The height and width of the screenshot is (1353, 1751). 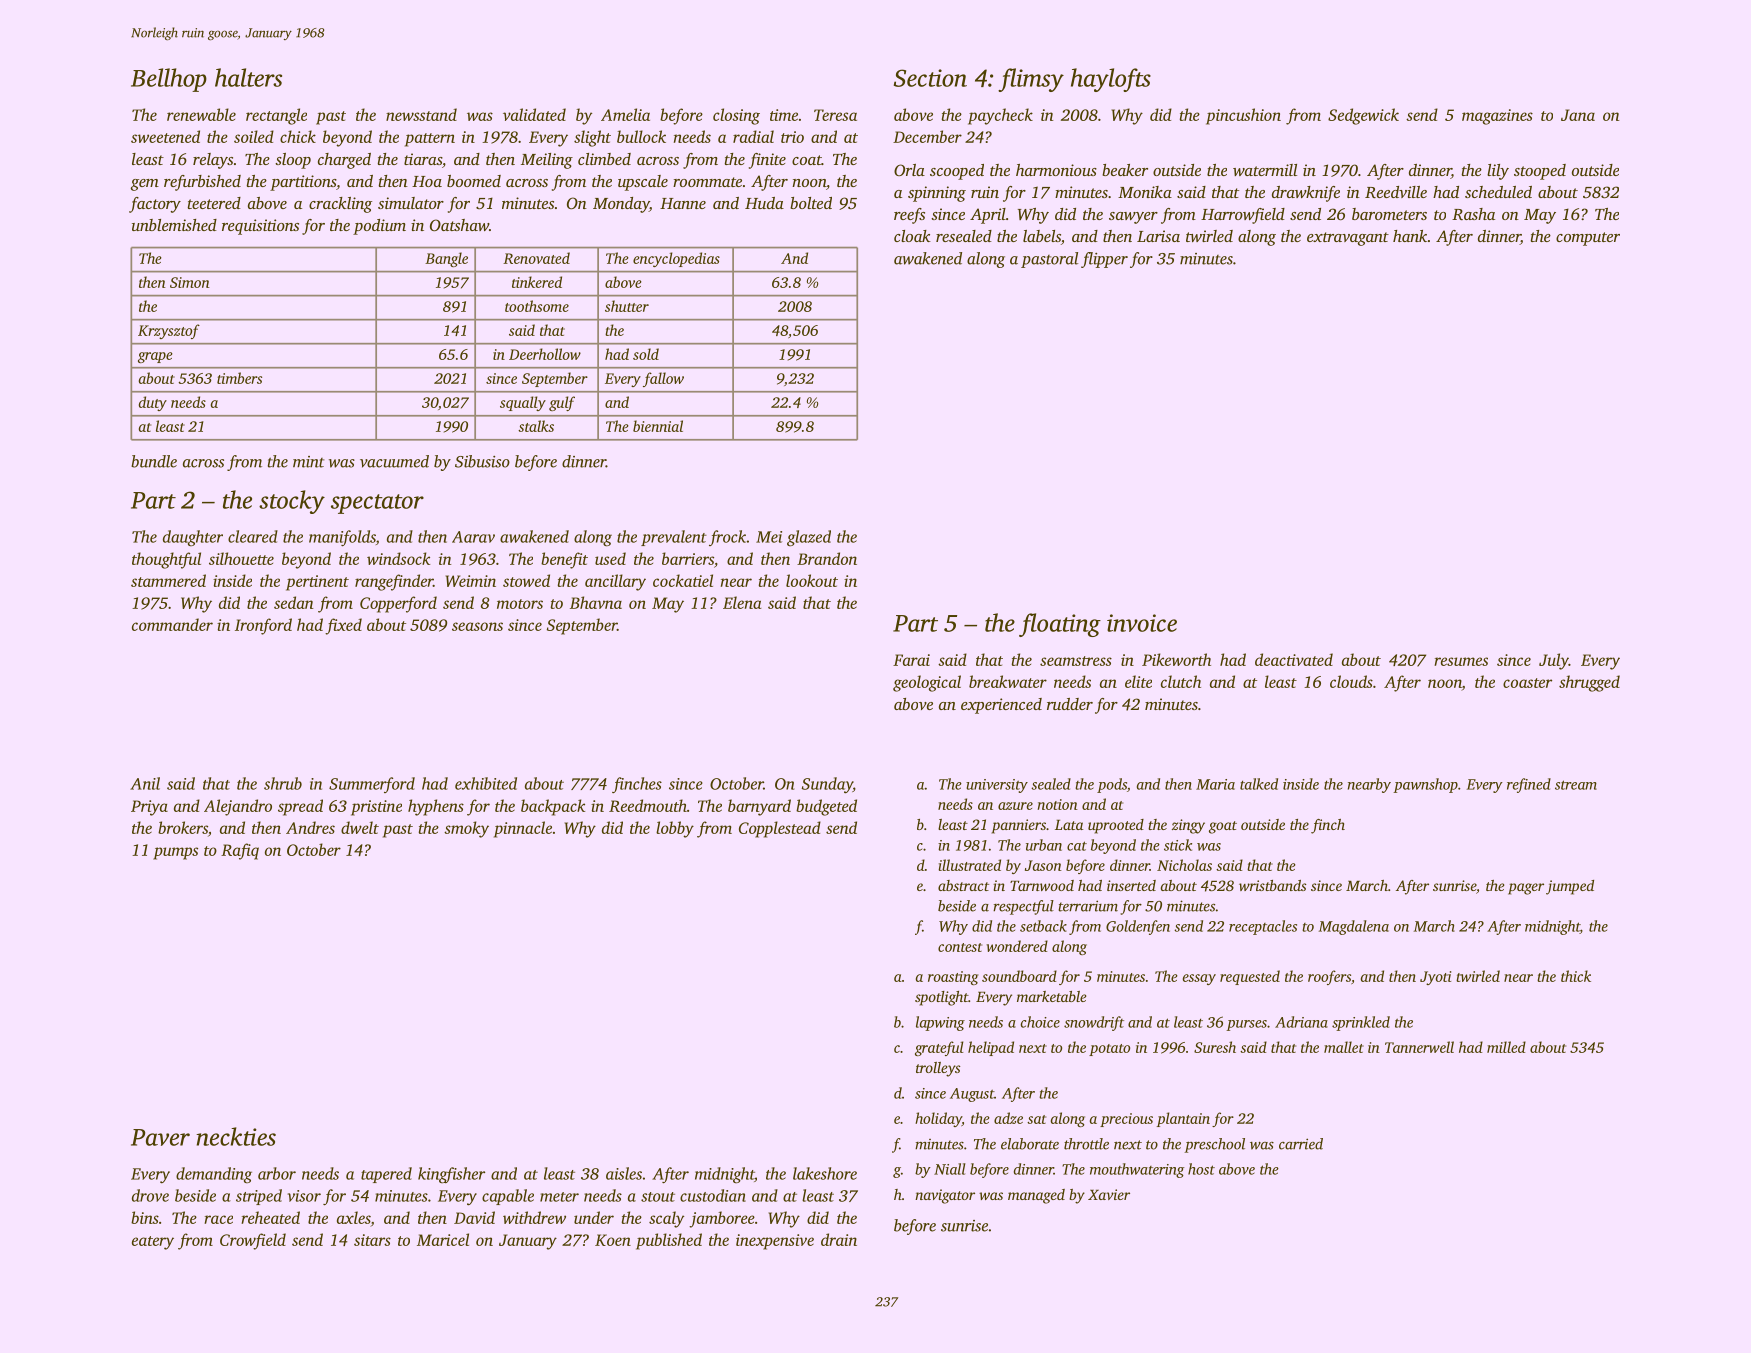 What do you see at coordinates (1506, 1047) in the screenshot?
I see `milled` at bounding box center [1506, 1047].
